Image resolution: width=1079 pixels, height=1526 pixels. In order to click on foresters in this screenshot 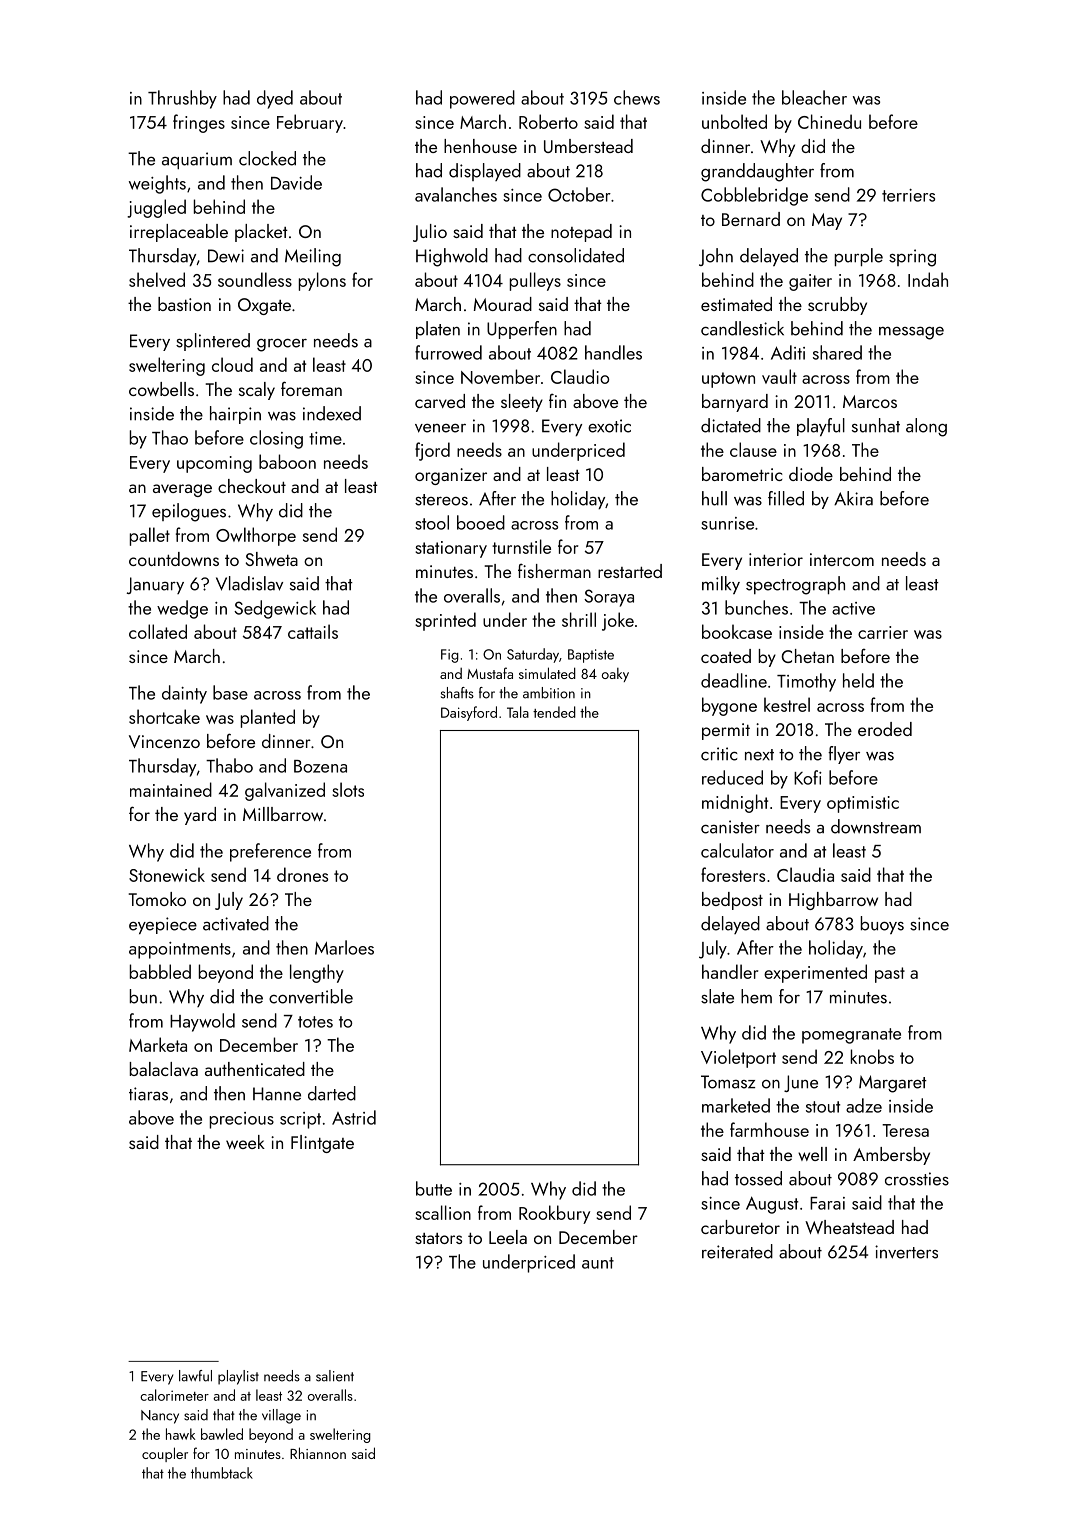, I will do `click(733, 874)`.
